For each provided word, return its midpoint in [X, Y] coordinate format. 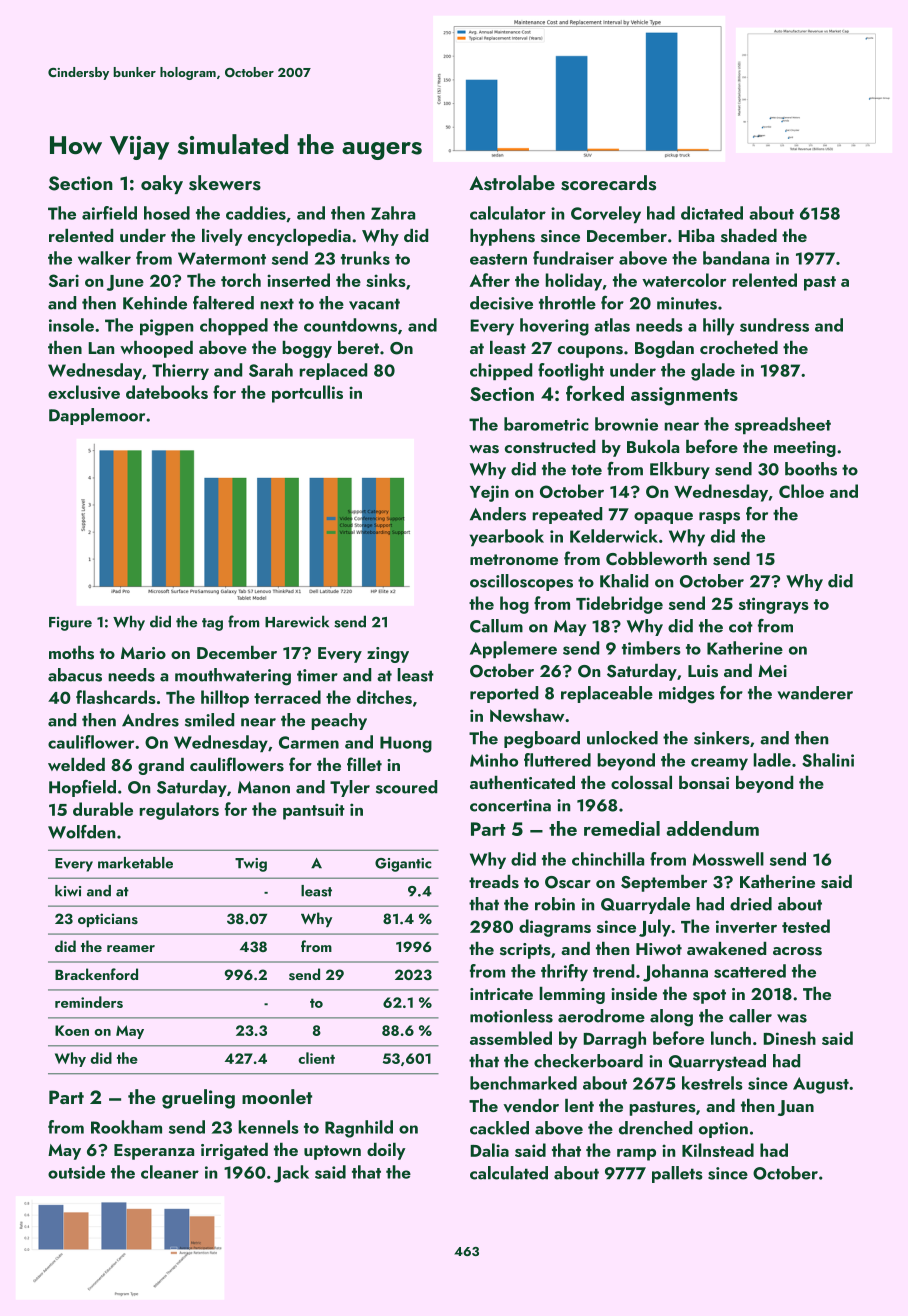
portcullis [307, 394]
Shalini [828, 760]
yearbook [506, 537]
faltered [223, 303]
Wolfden [81, 832]
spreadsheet [783, 425]
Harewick [297, 621]
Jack [291, 1174]
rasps [719, 518]
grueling [198, 1099]
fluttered [557, 760]
